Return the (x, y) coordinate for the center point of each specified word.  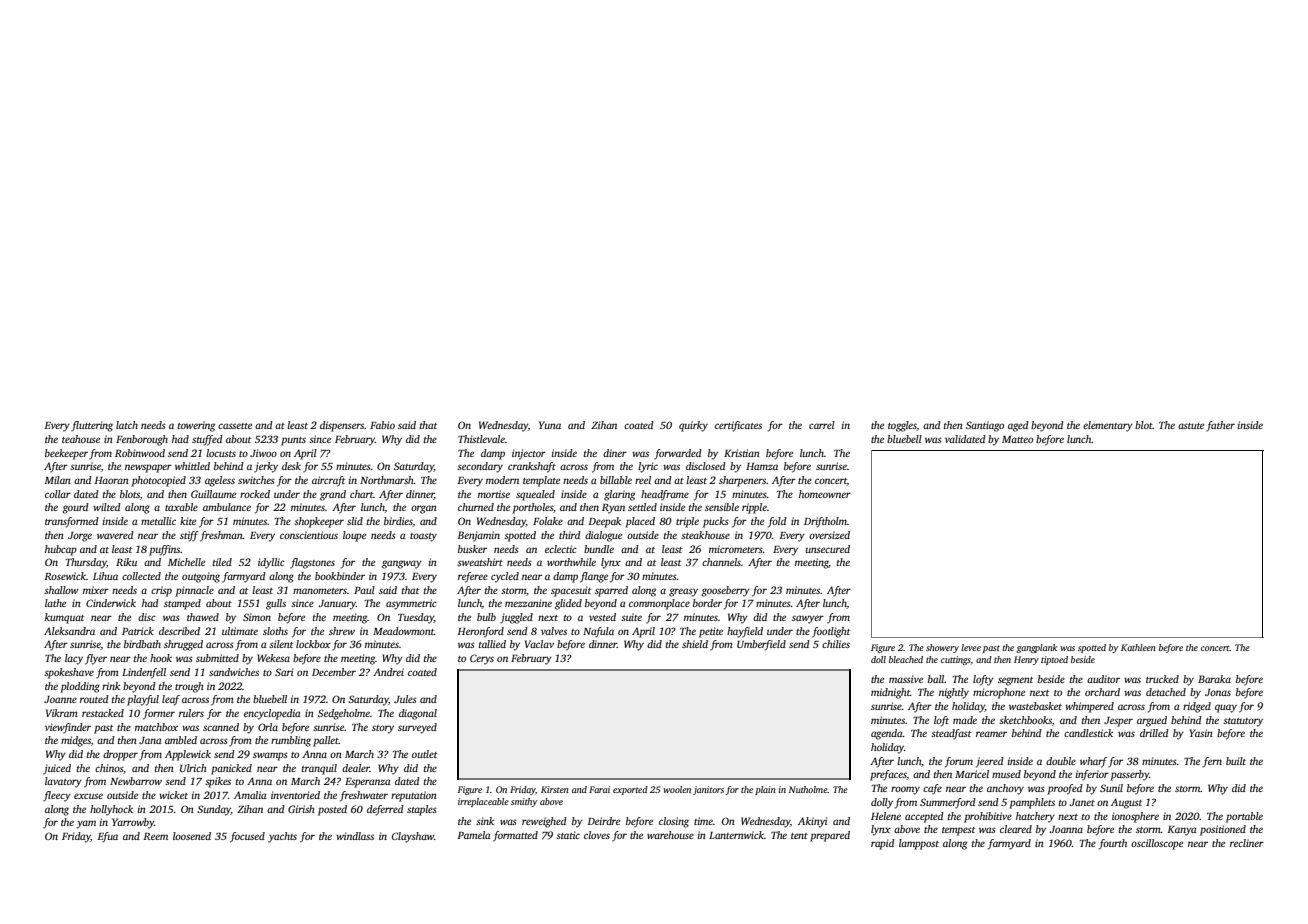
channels (721, 562)
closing (674, 822)
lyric (648, 467)
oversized (829, 535)
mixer (96, 590)
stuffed (207, 440)
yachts (282, 837)
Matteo (1017, 439)
